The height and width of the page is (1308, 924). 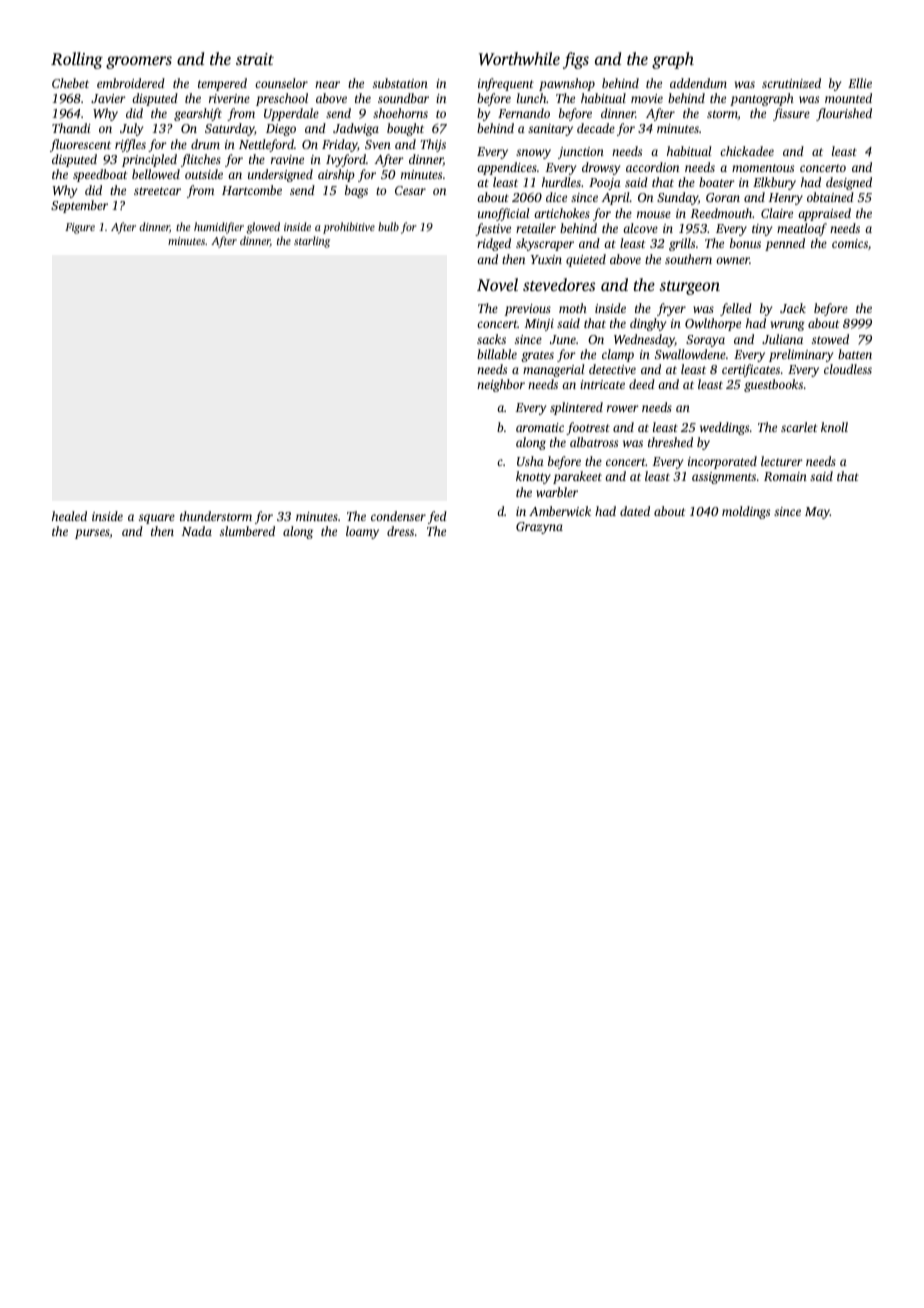 What do you see at coordinates (222, 84) in the page?
I see `tempered` at bounding box center [222, 84].
